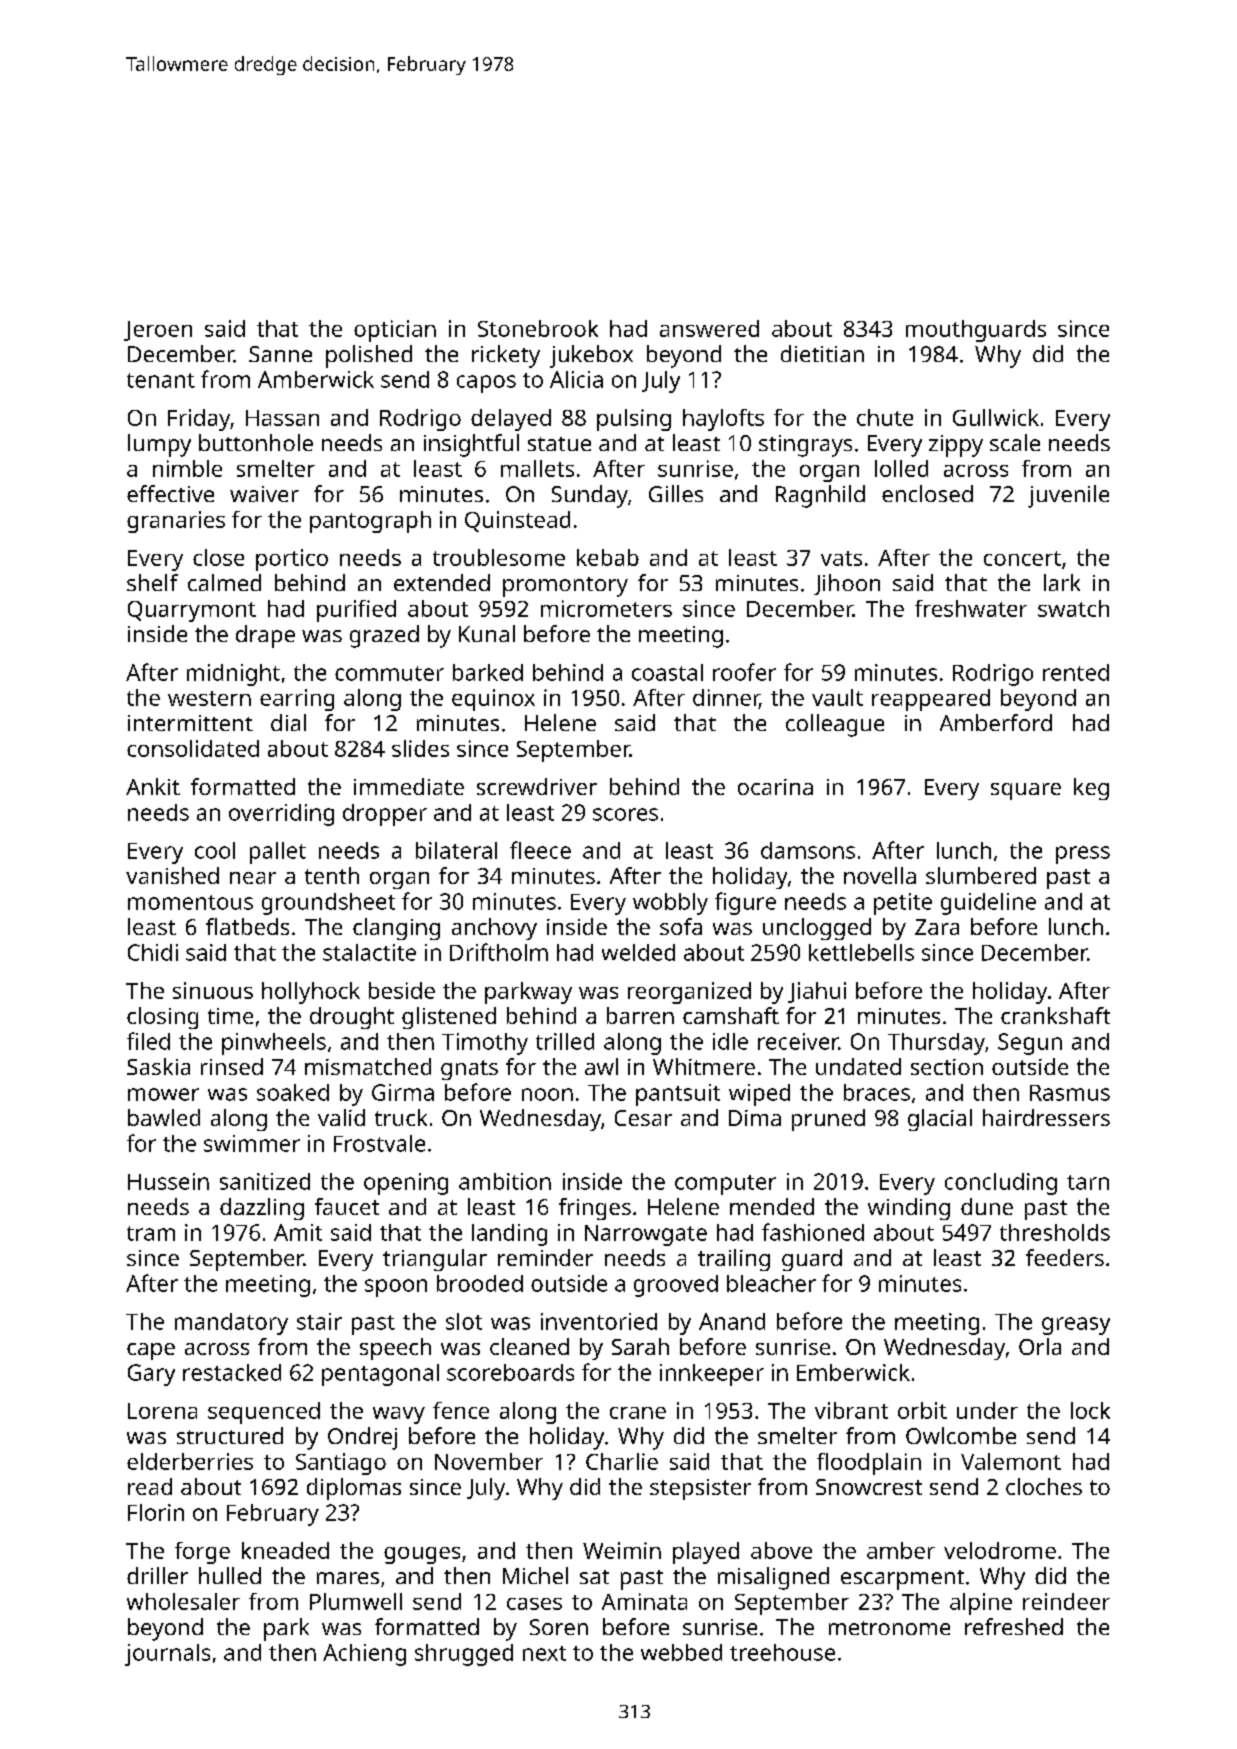  Describe the element at coordinates (162, 1018) in the screenshot. I see `closing` at that location.
